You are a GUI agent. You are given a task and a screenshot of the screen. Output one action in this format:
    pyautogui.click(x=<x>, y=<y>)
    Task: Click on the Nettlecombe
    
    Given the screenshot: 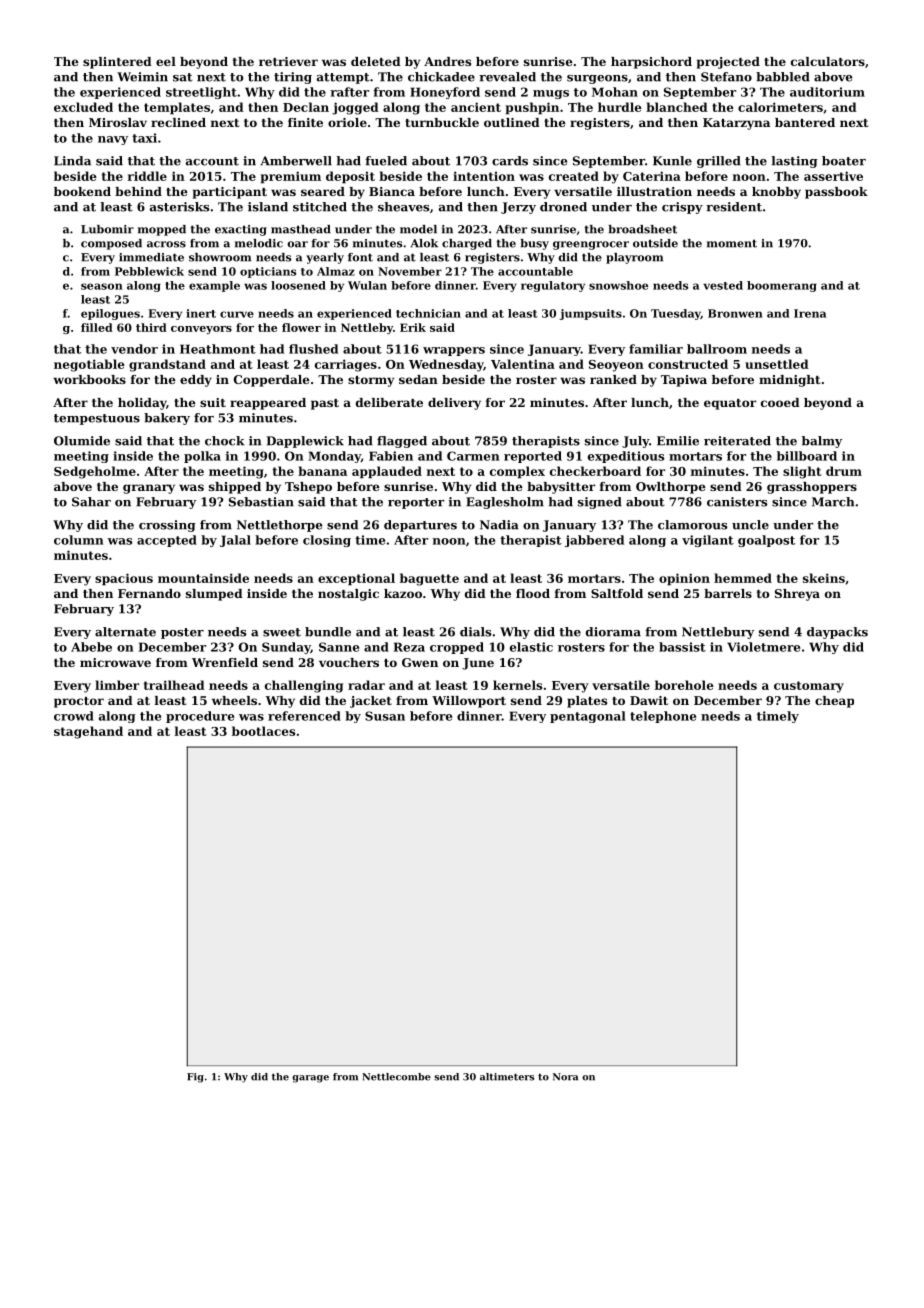 What is the action you would take?
    pyautogui.click(x=396, y=1077)
